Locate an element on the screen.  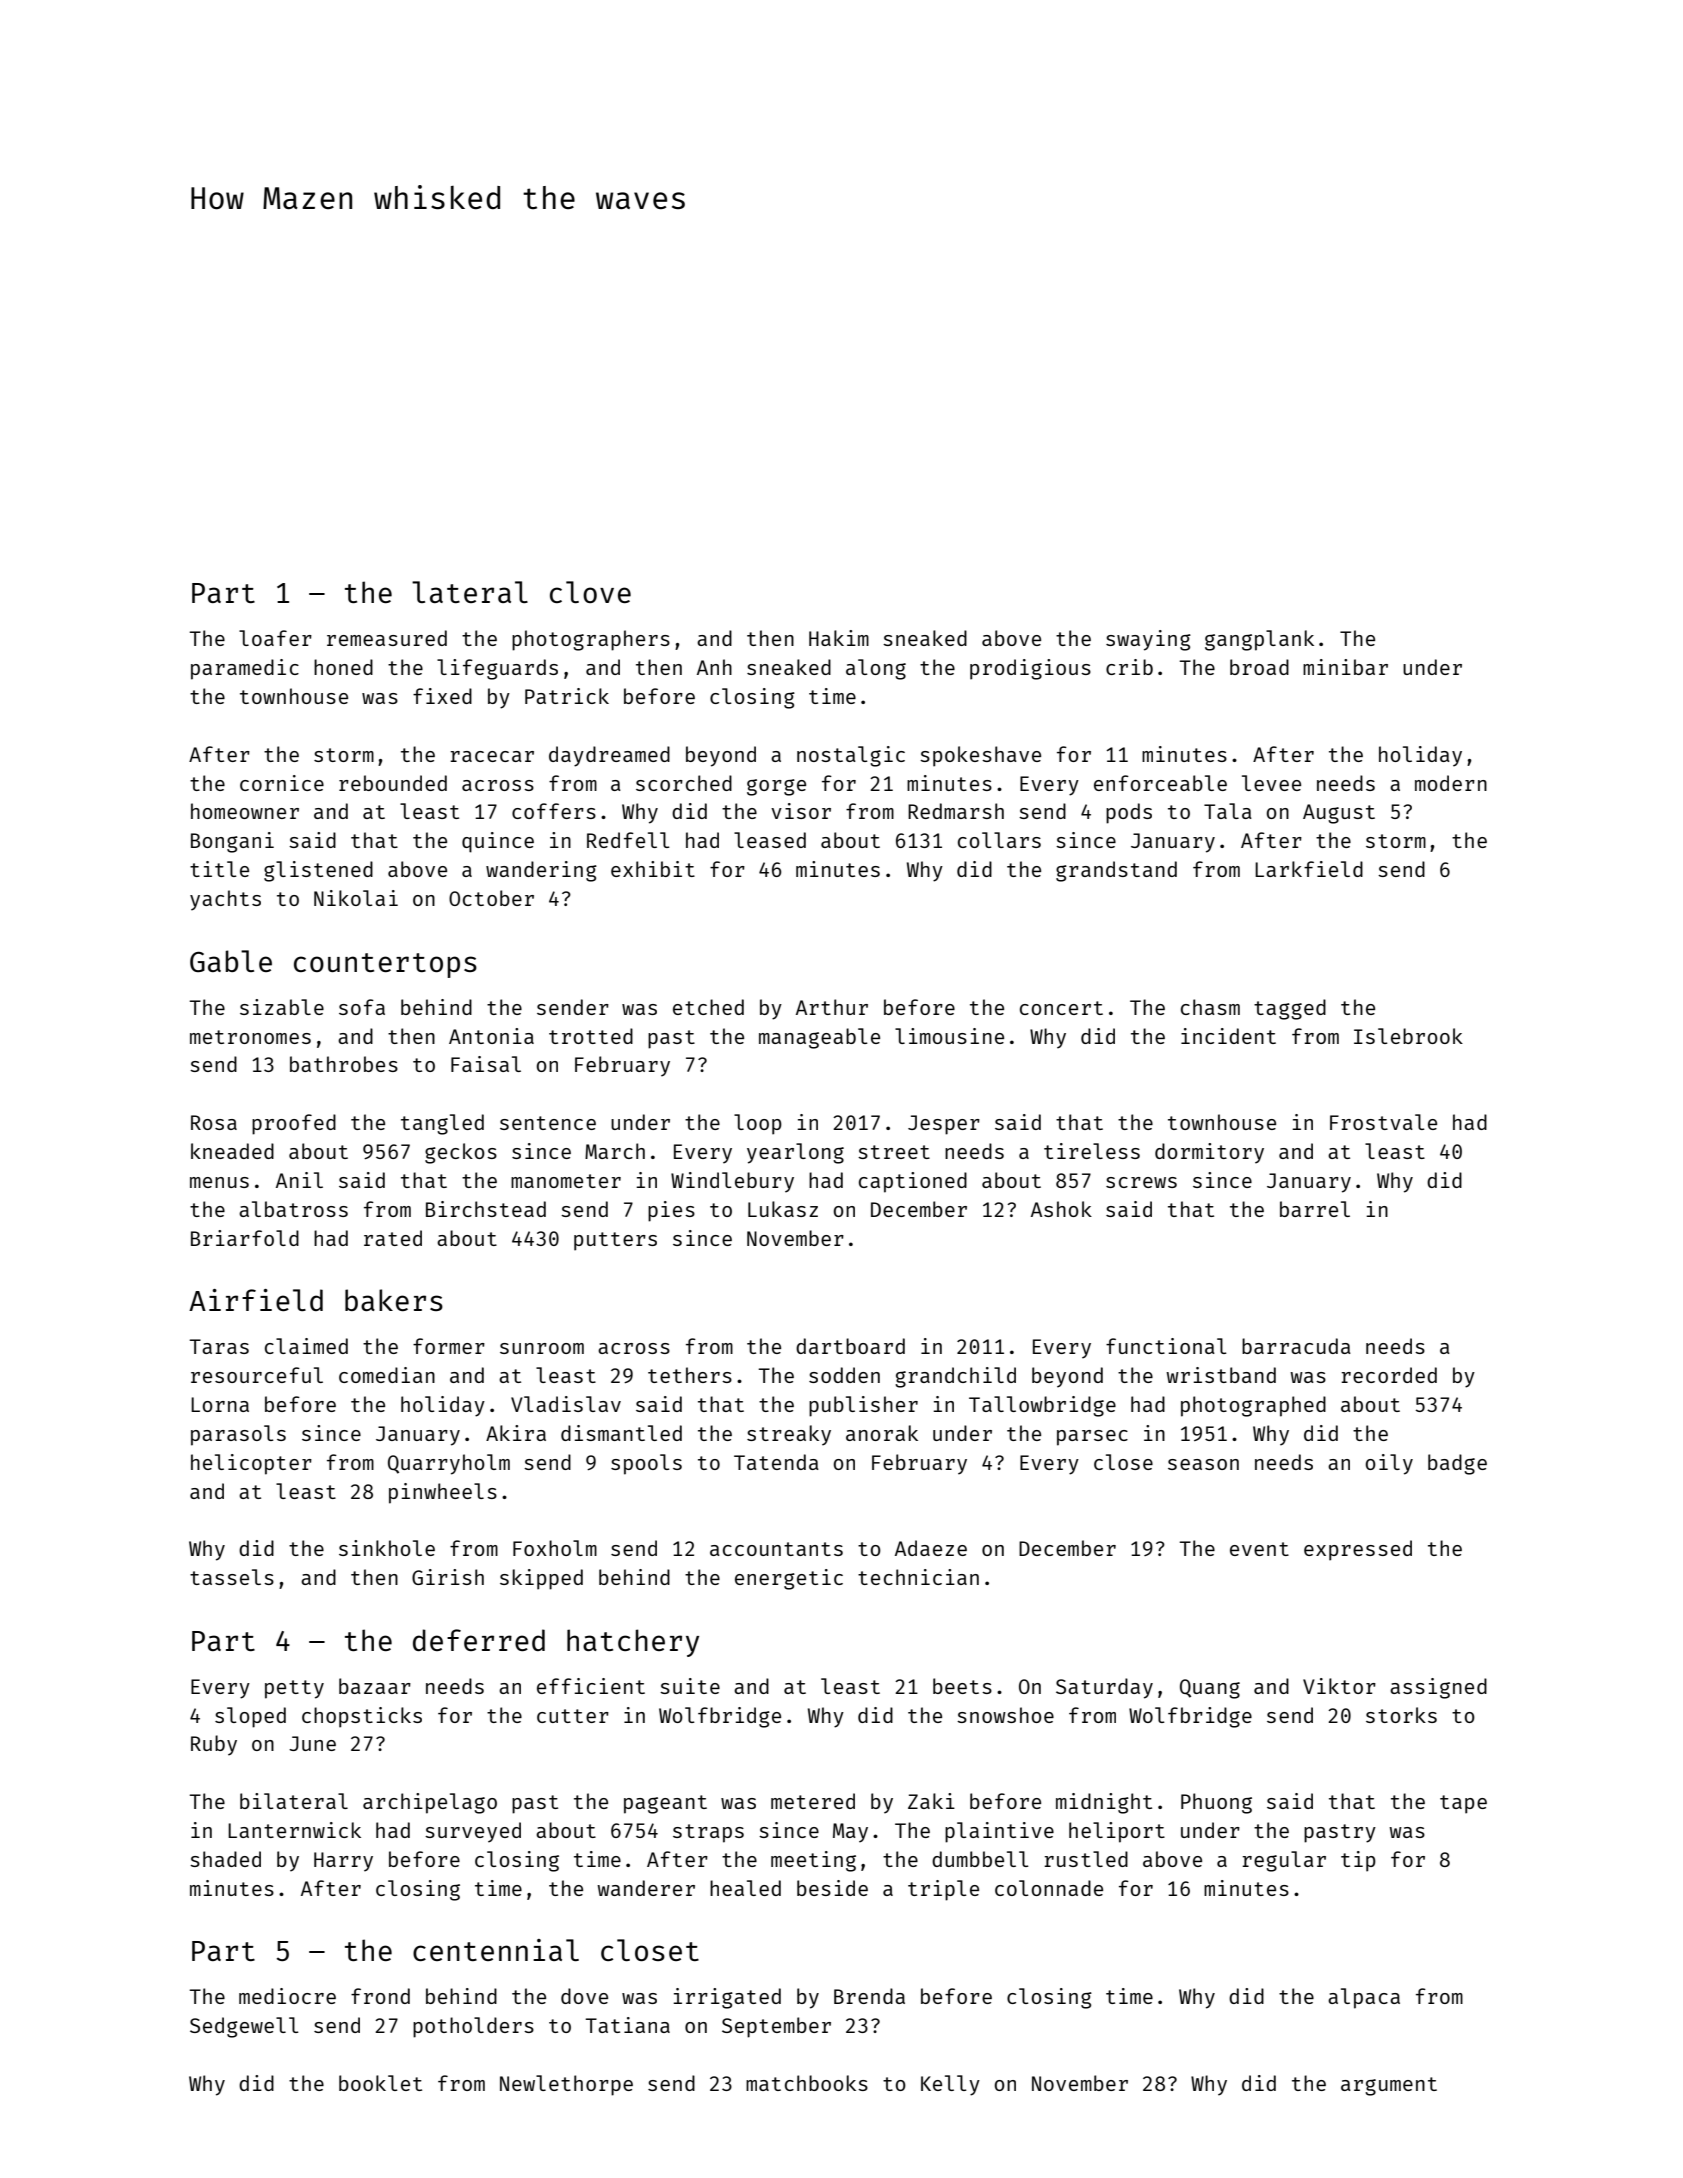
tethers is located at coordinates (690, 1375).
